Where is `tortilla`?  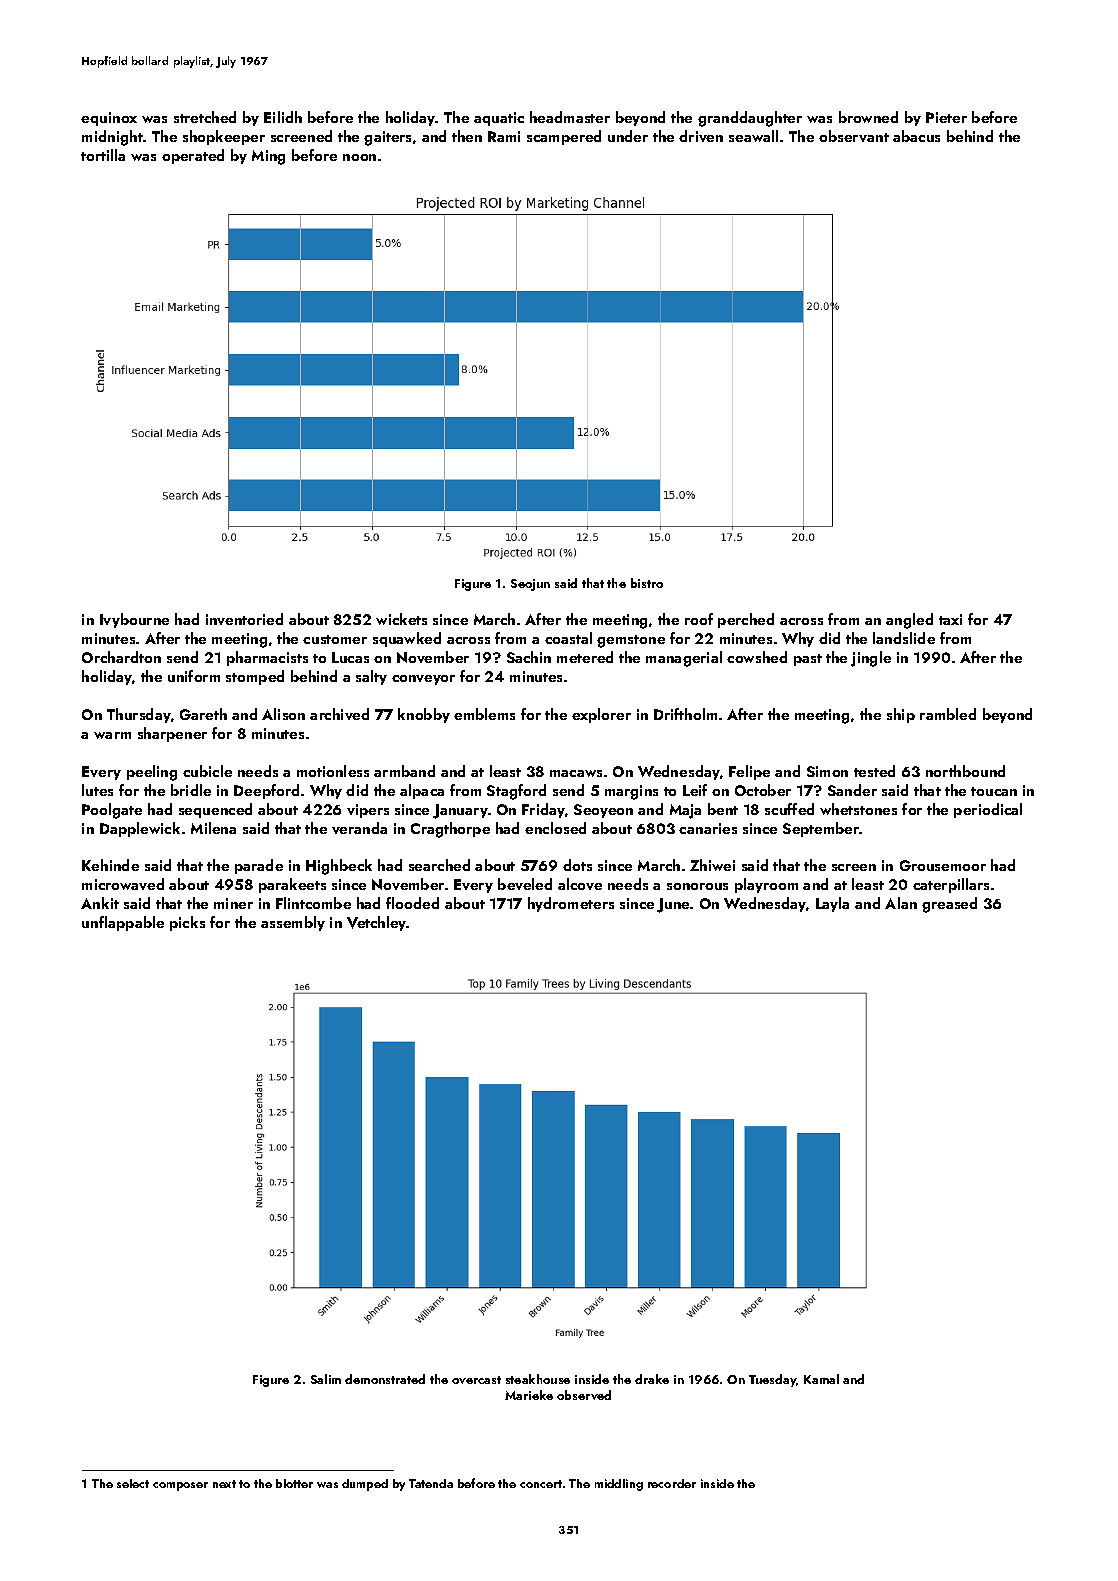 tortilla is located at coordinates (103, 155).
